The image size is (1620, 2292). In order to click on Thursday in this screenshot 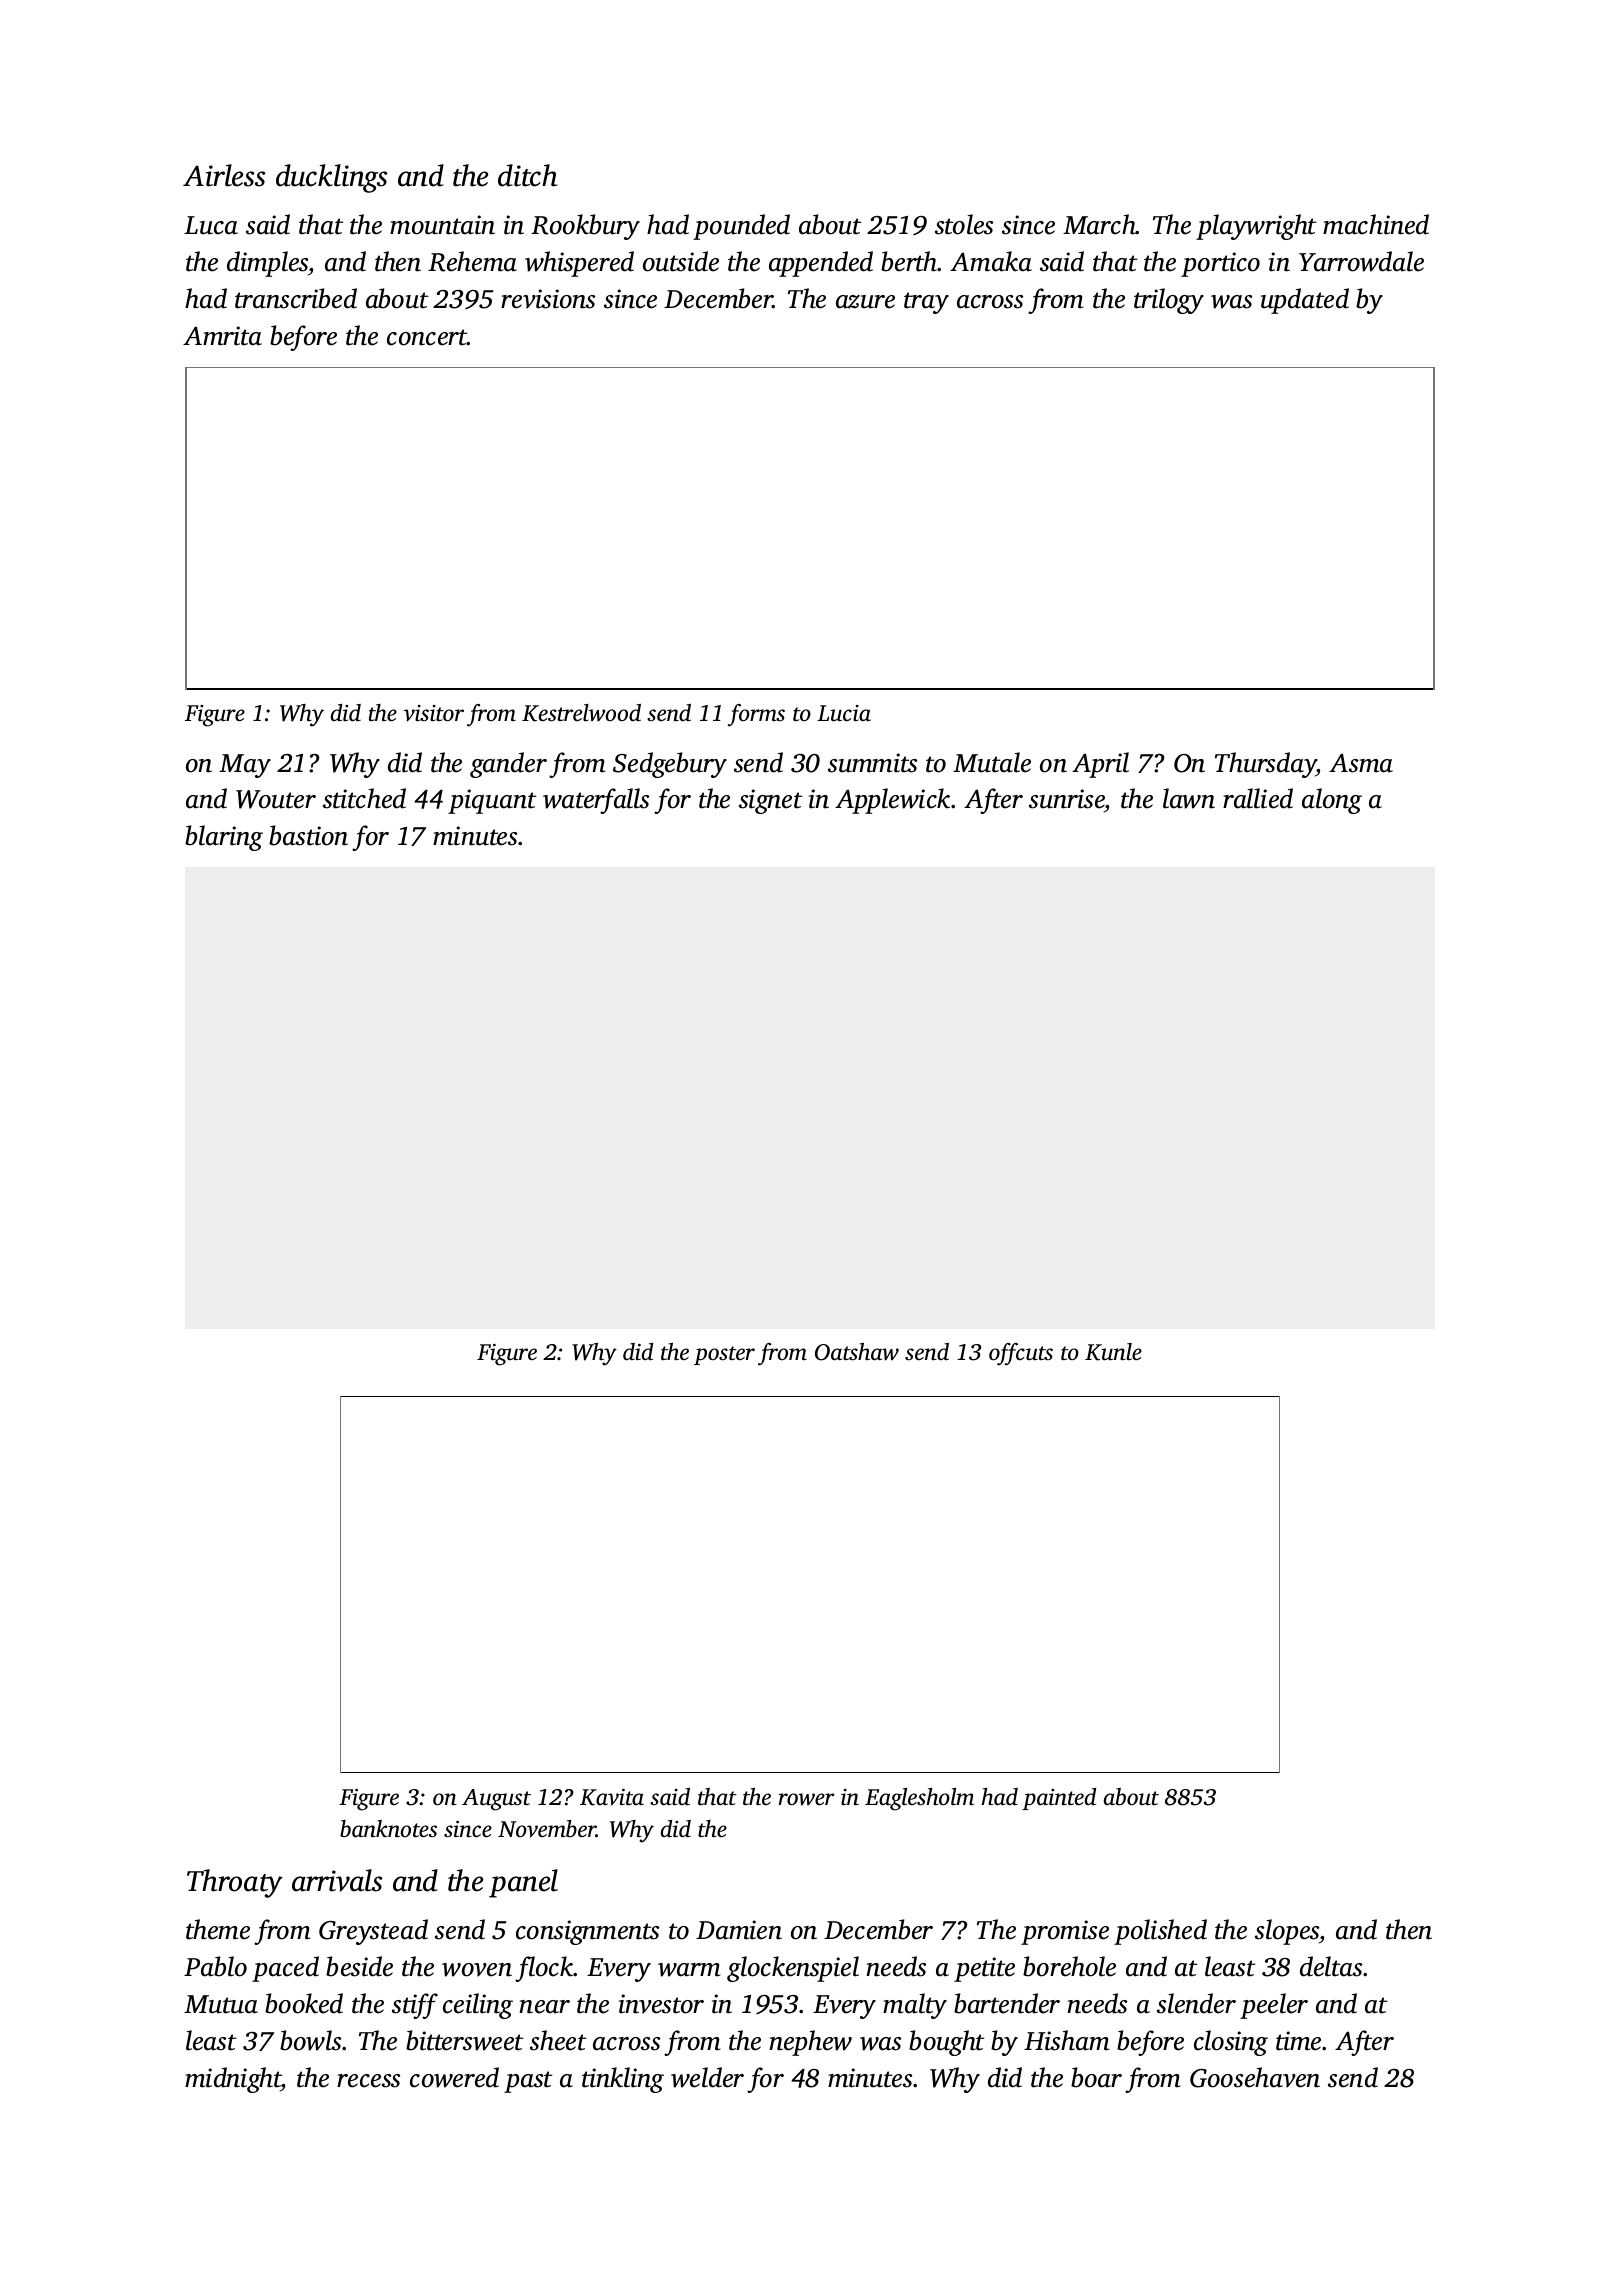, I will do `click(1266, 765)`.
